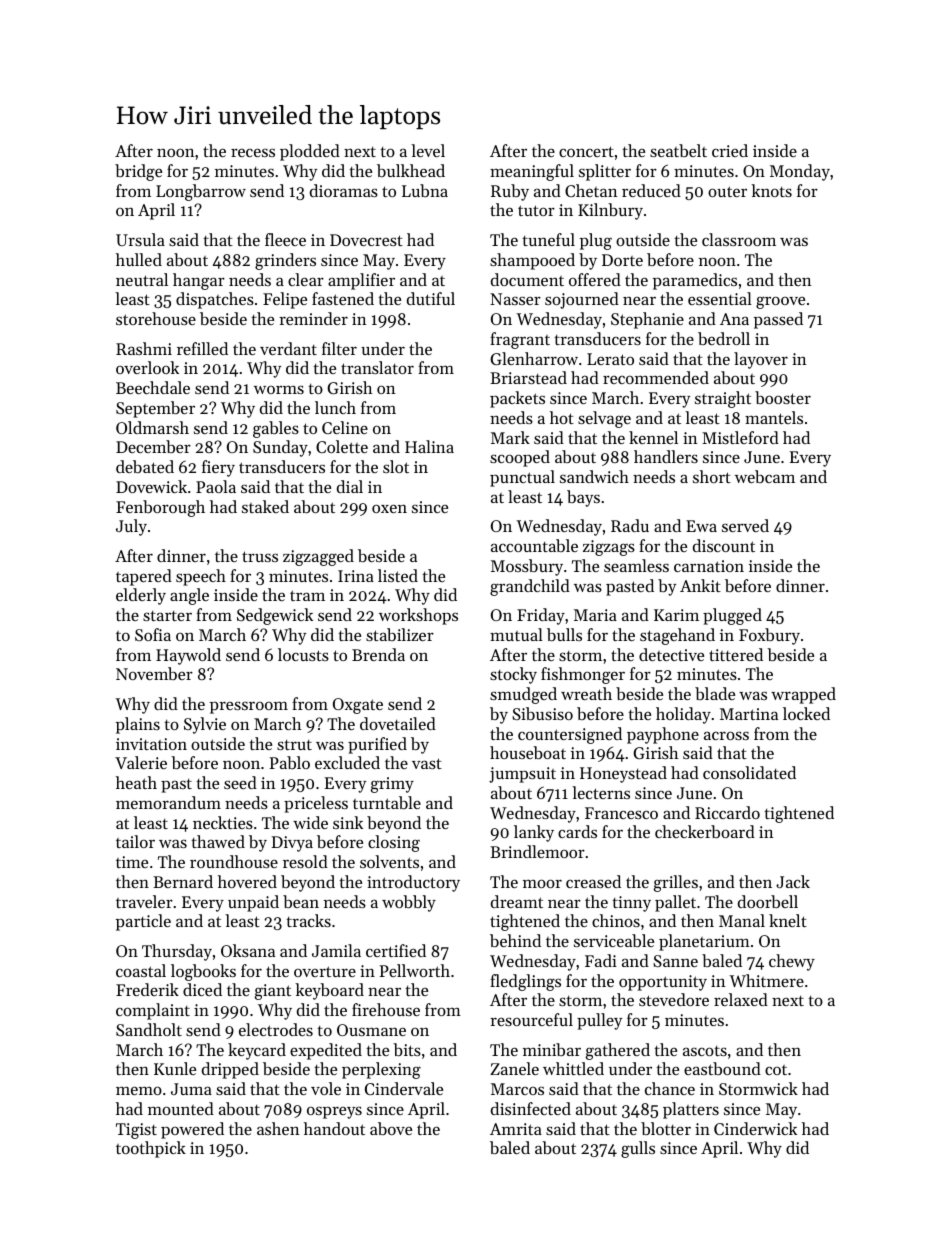 Image resolution: width=952 pixels, height=1233 pixels. What do you see at coordinates (138, 172) in the document?
I see `bridge` at bounding box center [138, 172].
